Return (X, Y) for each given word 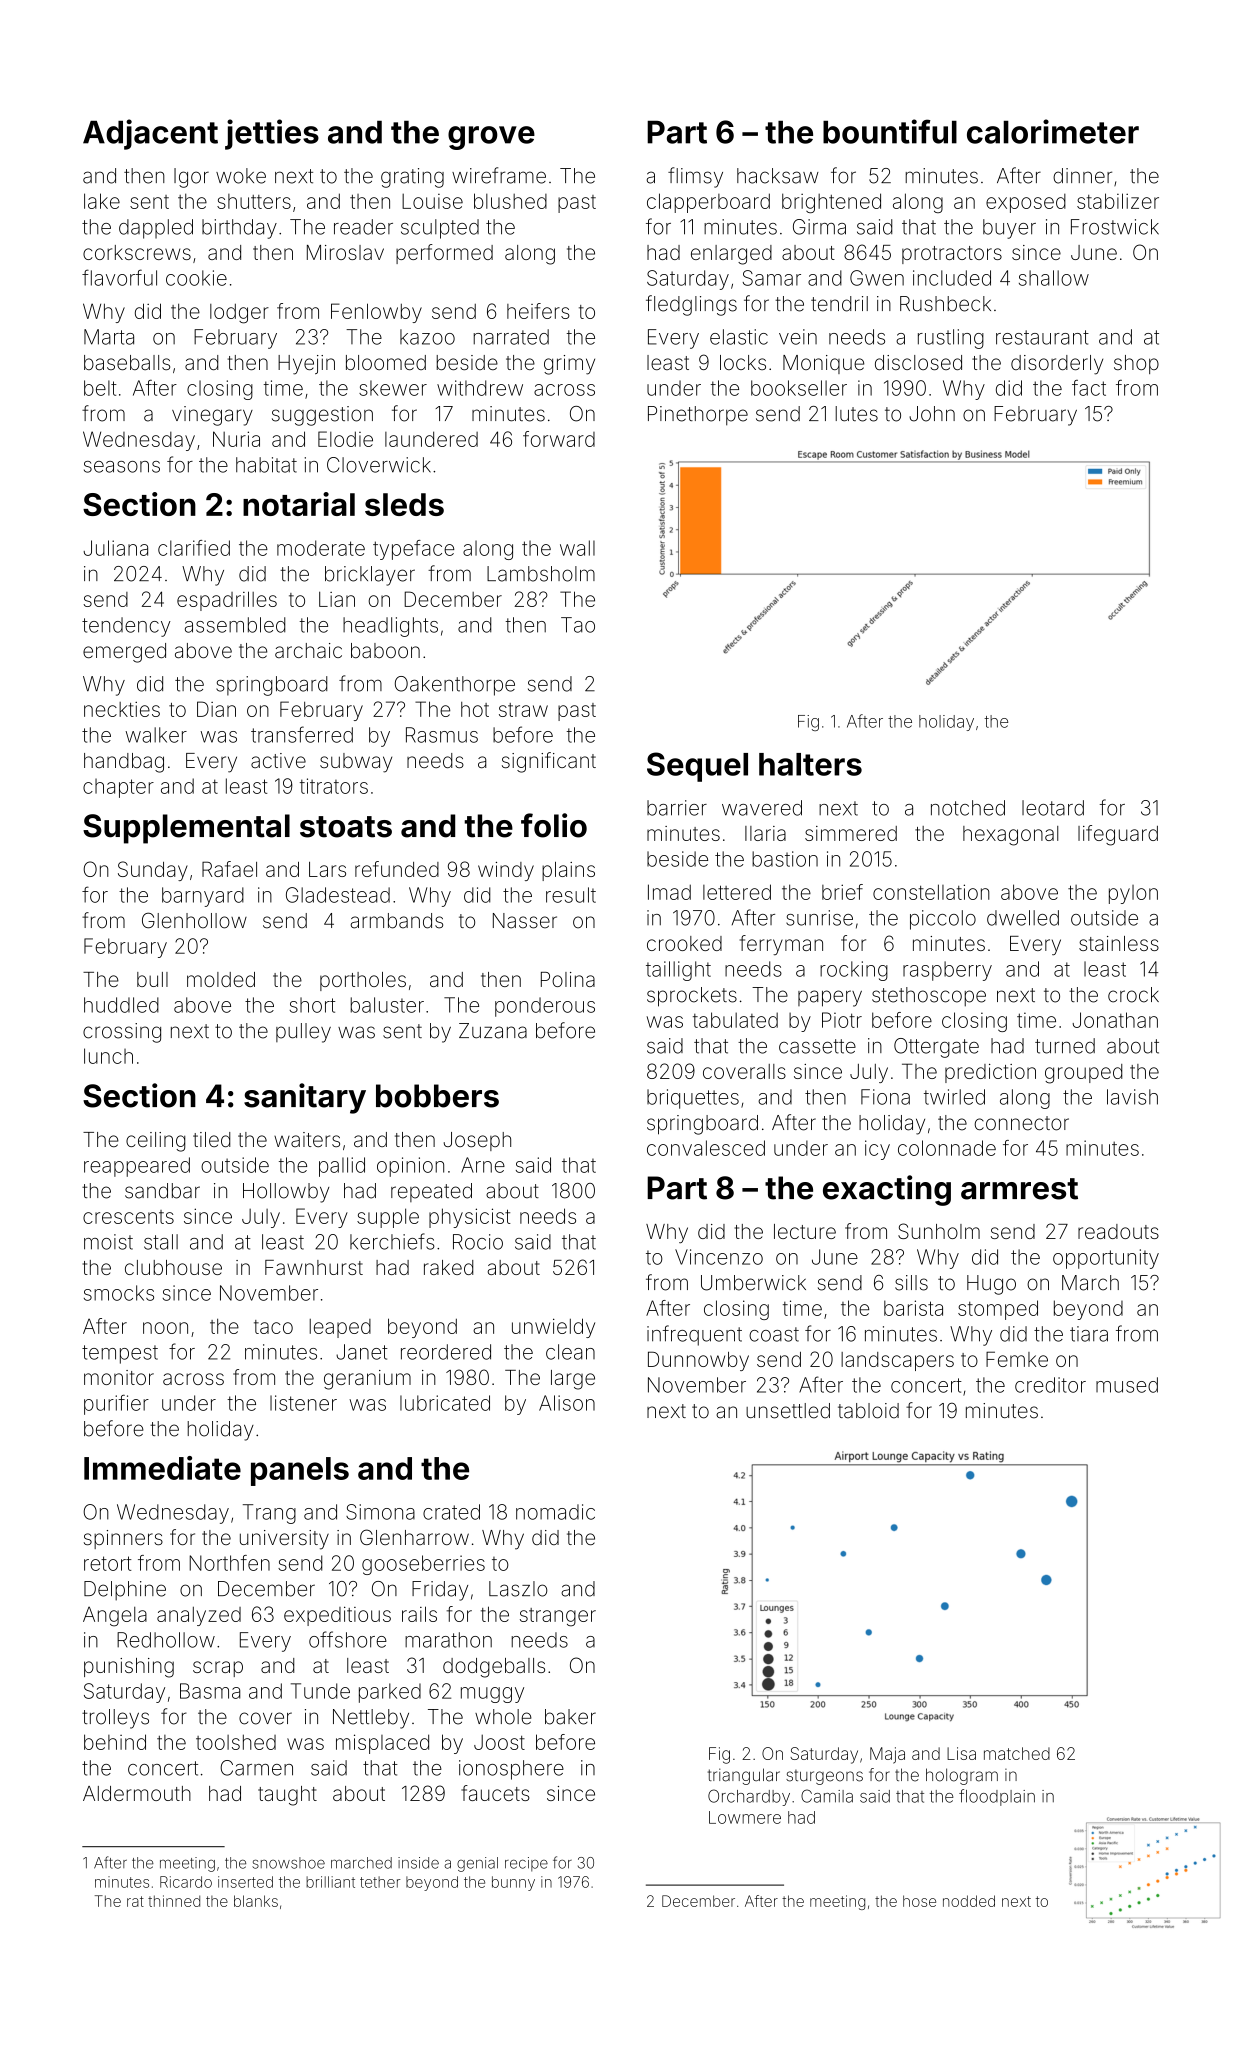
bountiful (890, 131)
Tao (578, 625)
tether (380, 1882)
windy (506, 871)
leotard (1053, 808)
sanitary (305, 1098)
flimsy (695, 177)
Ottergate (936, 1048)
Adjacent (150, 134)
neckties (122, 709)
